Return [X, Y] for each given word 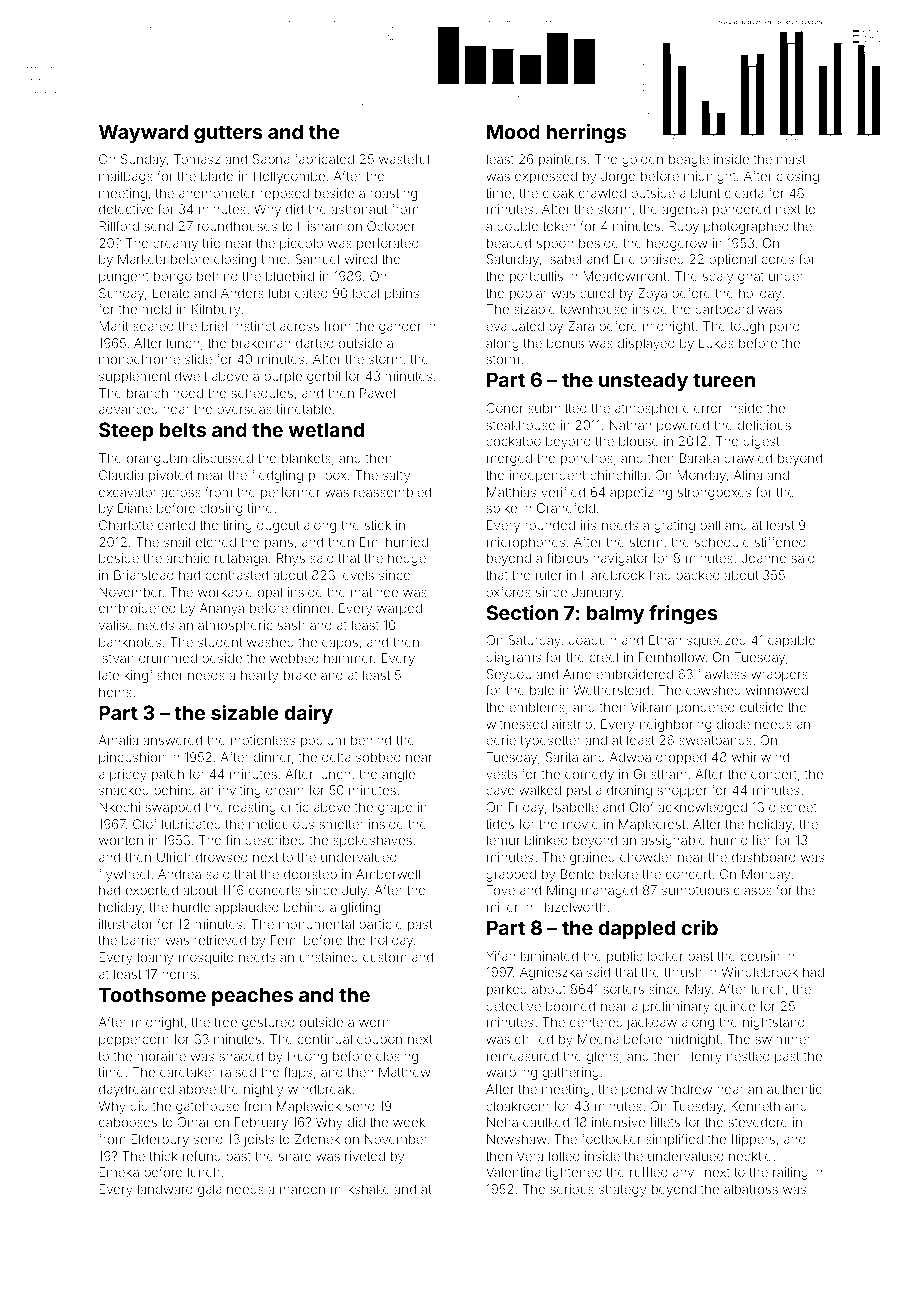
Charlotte [126, 525]
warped [399, 609]
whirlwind [760, 757]
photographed [746, 227]
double [517, 226]
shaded [241, 1056]
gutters [228, 134]
